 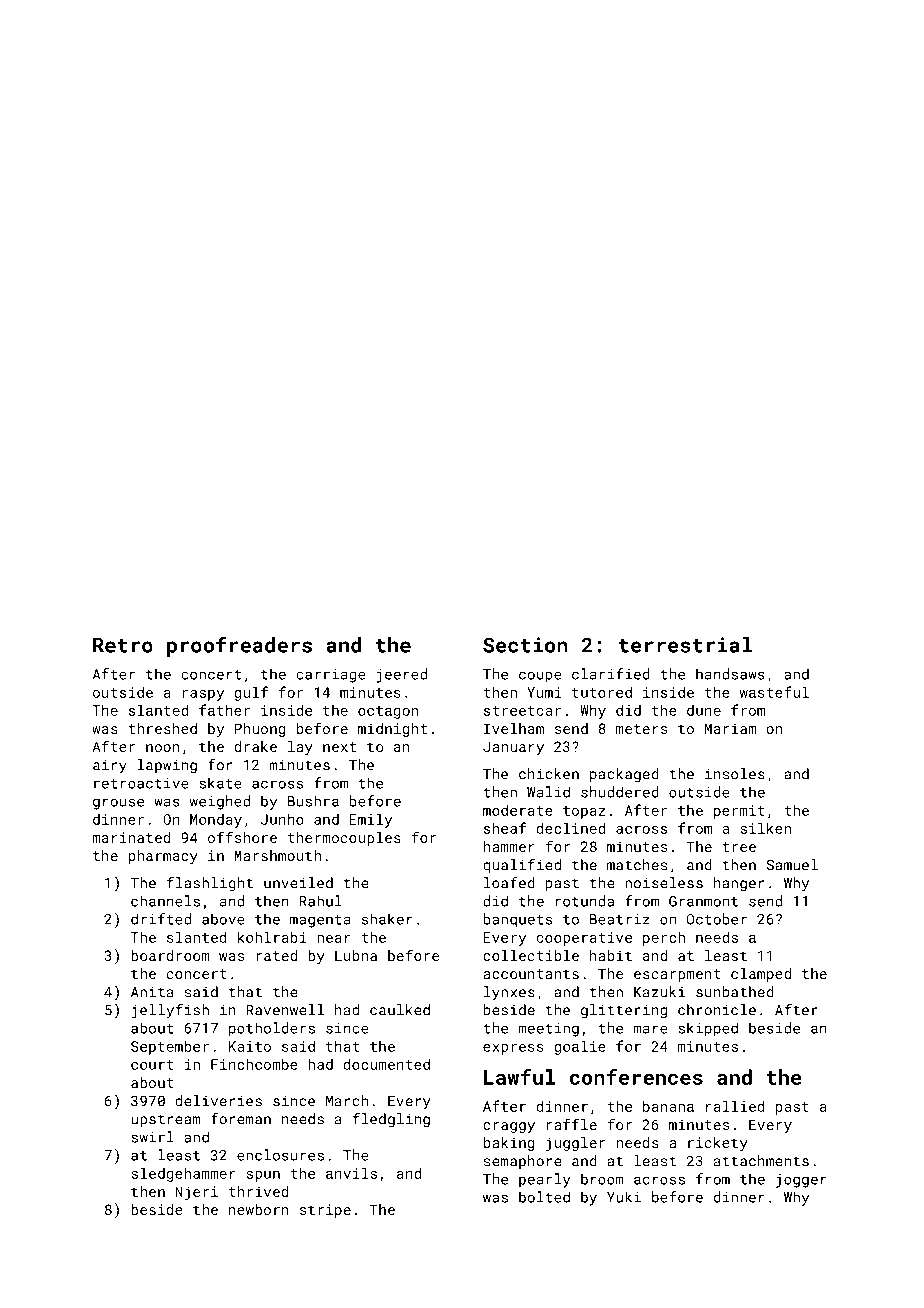 I want to click on Section, so click(x=525, y=645).
